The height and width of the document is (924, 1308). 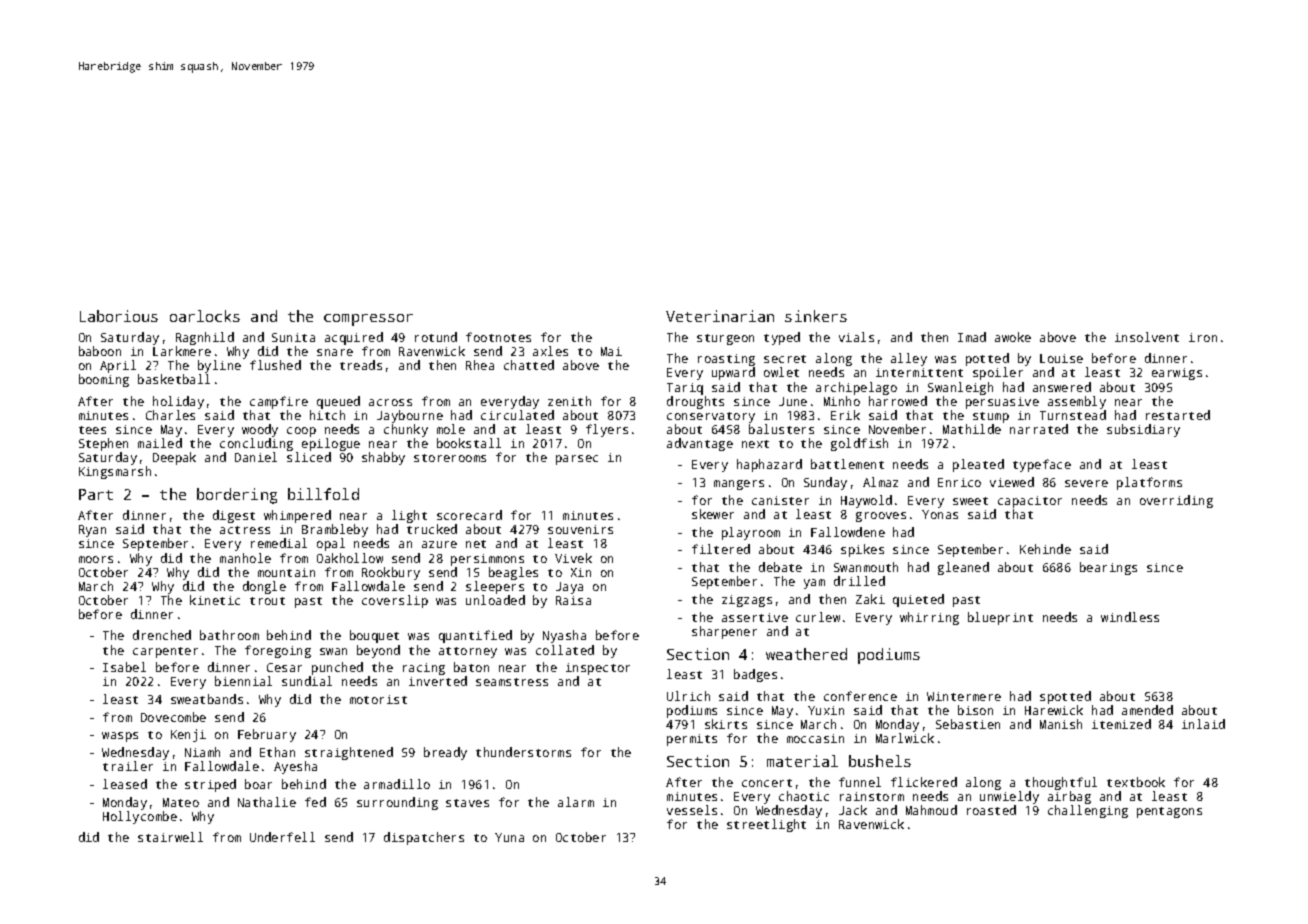 I want to click on sturgeon, so click(x=725, y=339).
